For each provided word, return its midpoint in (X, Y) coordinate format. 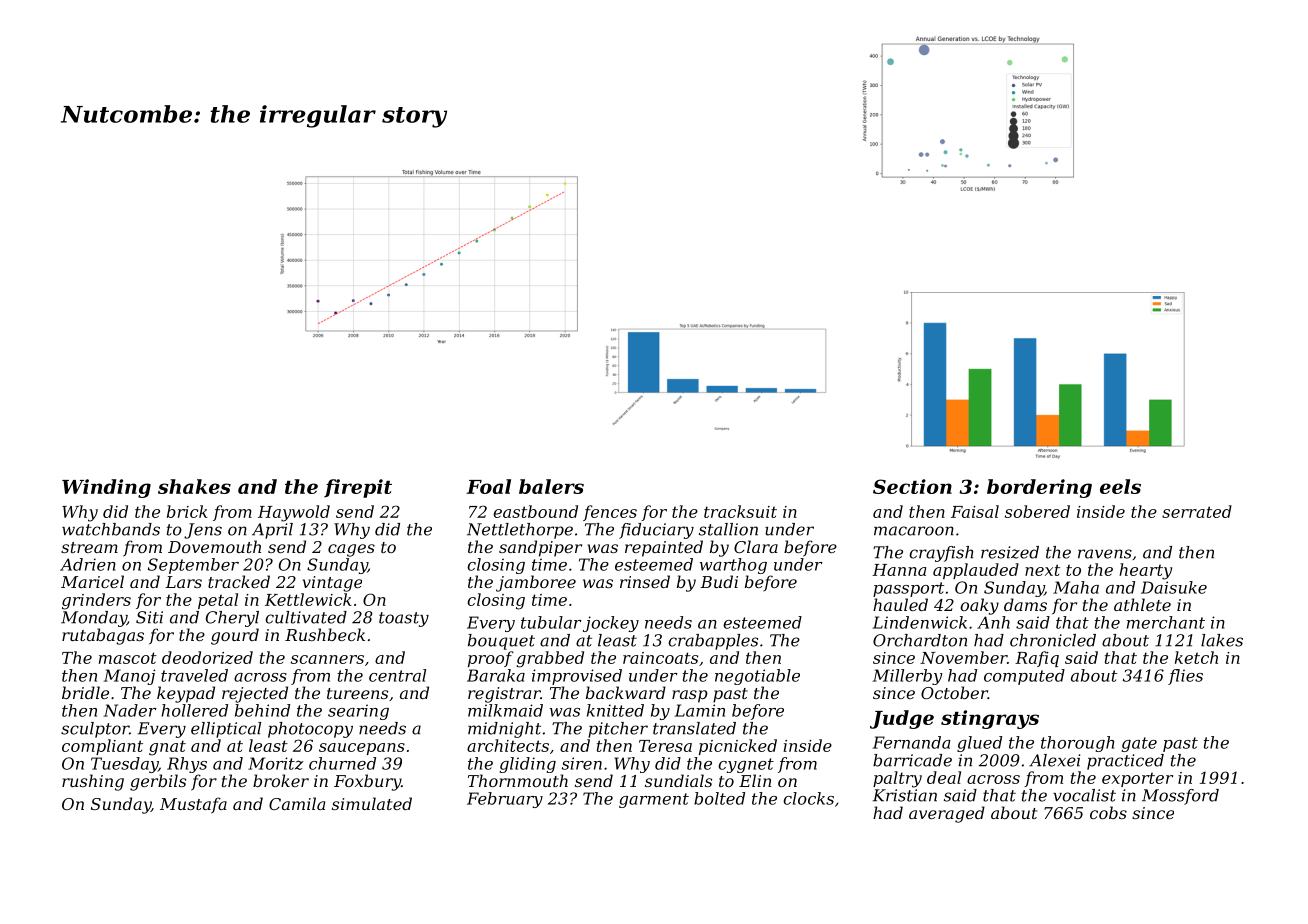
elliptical (226, 730)
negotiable (757, 677)
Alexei (1054, 760)
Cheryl (232, 619)
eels (1120, 486)
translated (694, 728)
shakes (194, 486)
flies (1185, 677)
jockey (611, 624)
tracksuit (740, 511)
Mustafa (193, 805)
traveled (194, 675)
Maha (1076, 587)
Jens (203, 531)
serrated (1197, 511)
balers (551, 486)
